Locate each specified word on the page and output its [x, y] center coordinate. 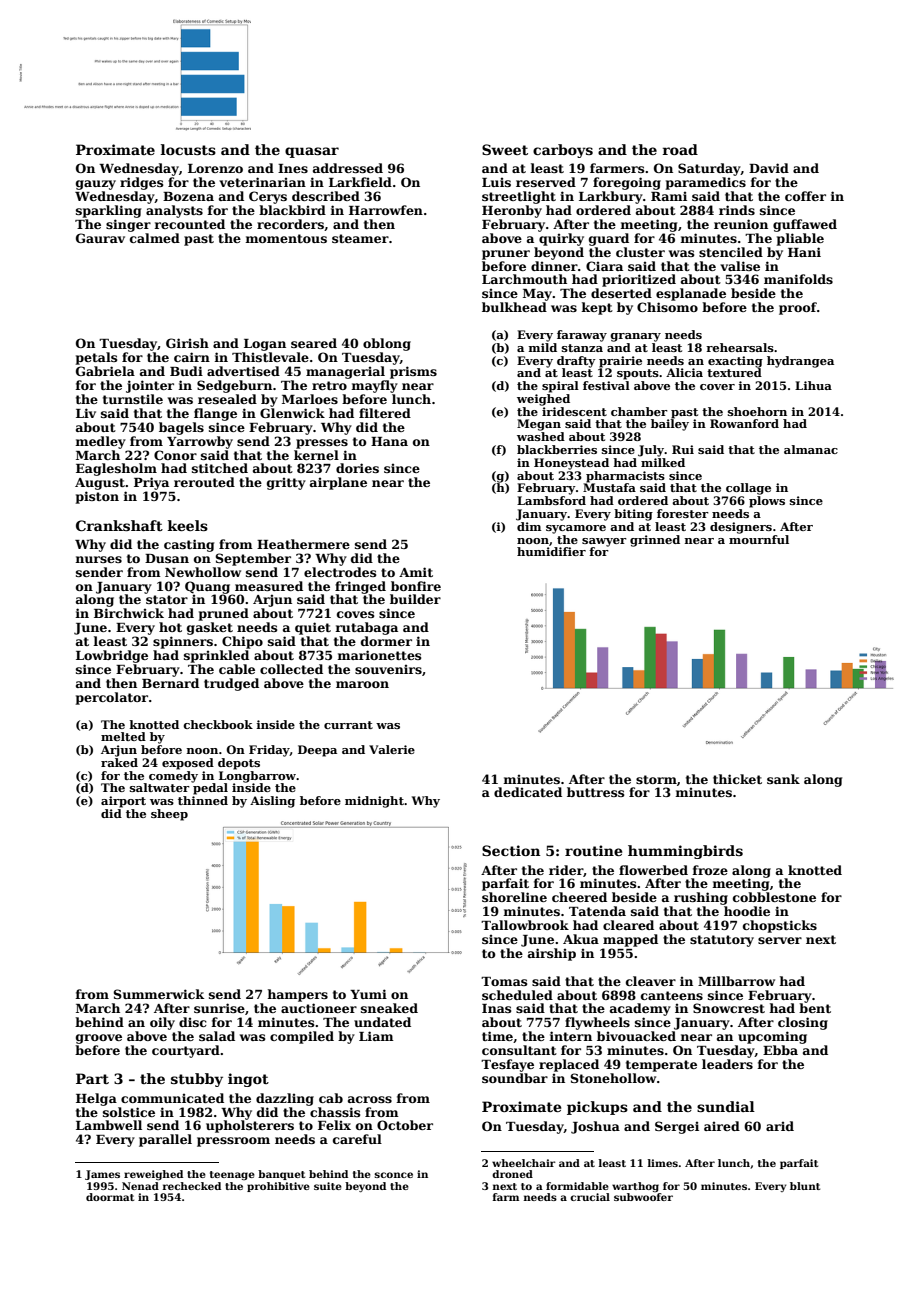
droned [512, 1174]
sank [783, 779]
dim [529, 526]
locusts [188, 149]
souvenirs [388, 669]
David [769, 168]
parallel [165, 1140]
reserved [546, 182]
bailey [670, 425]
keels [188, 525]
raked [119, 762]
